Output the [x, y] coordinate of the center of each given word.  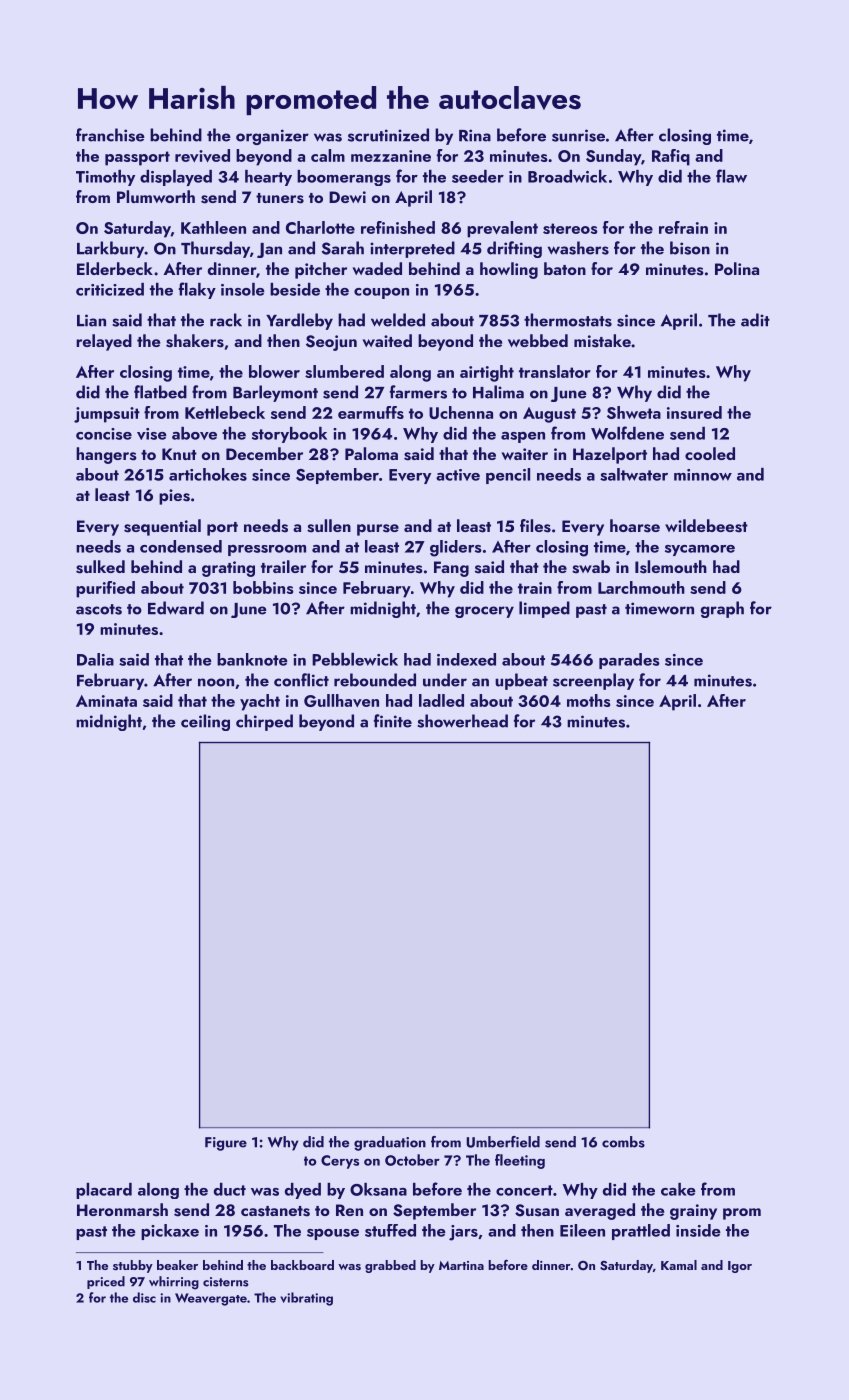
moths [589, 700]
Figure [226, 1144]
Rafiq [671, 157]
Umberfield [503, 1142]
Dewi [347, 197]
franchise [110, 135]
